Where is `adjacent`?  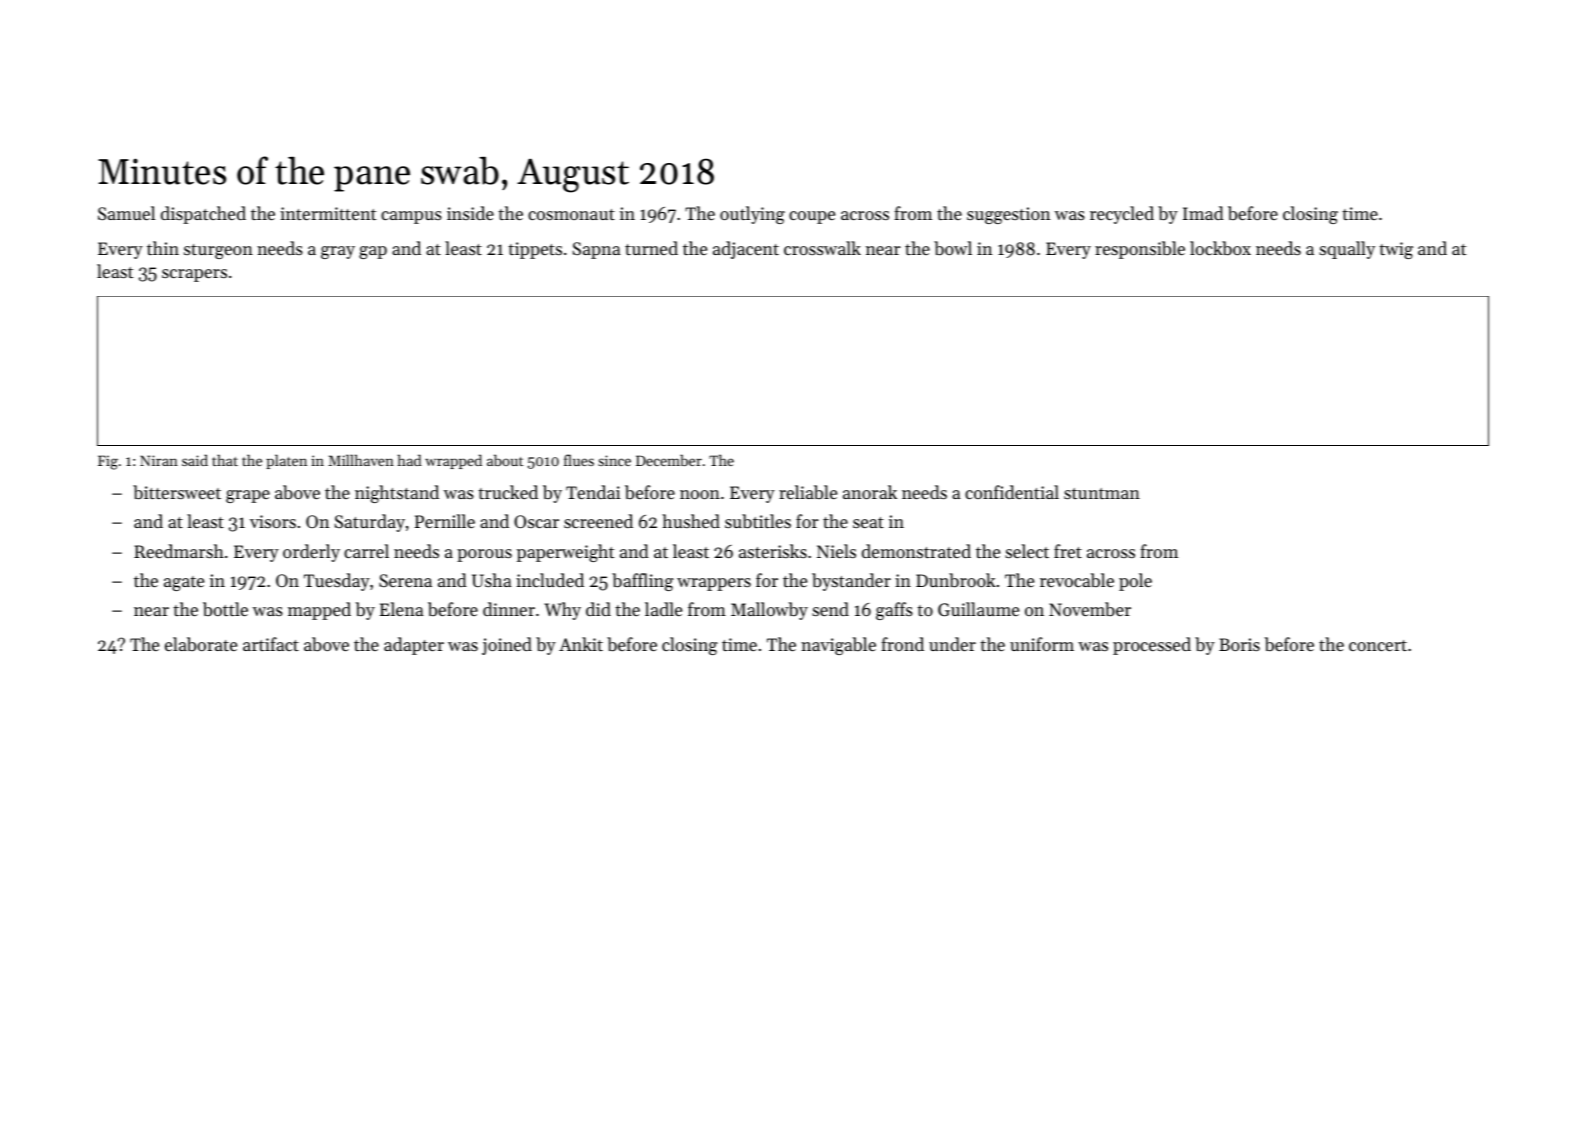 adjacent is located at coordinates (746, 250).
